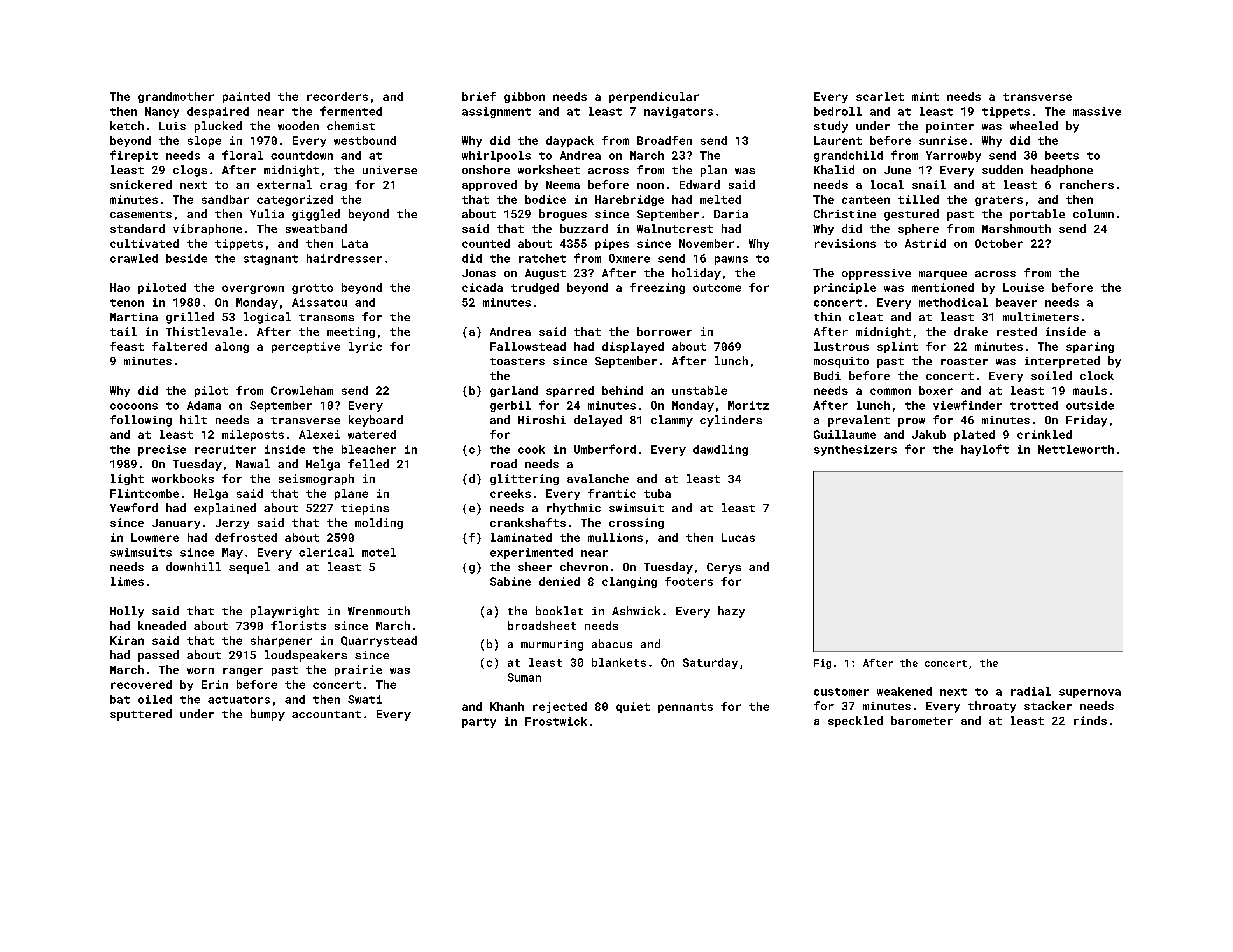 The image size is (1233, 952). What do you see at coordinates (306, 656) in the document?
I see `loudspeakers` at bounding box center [306, 656].
